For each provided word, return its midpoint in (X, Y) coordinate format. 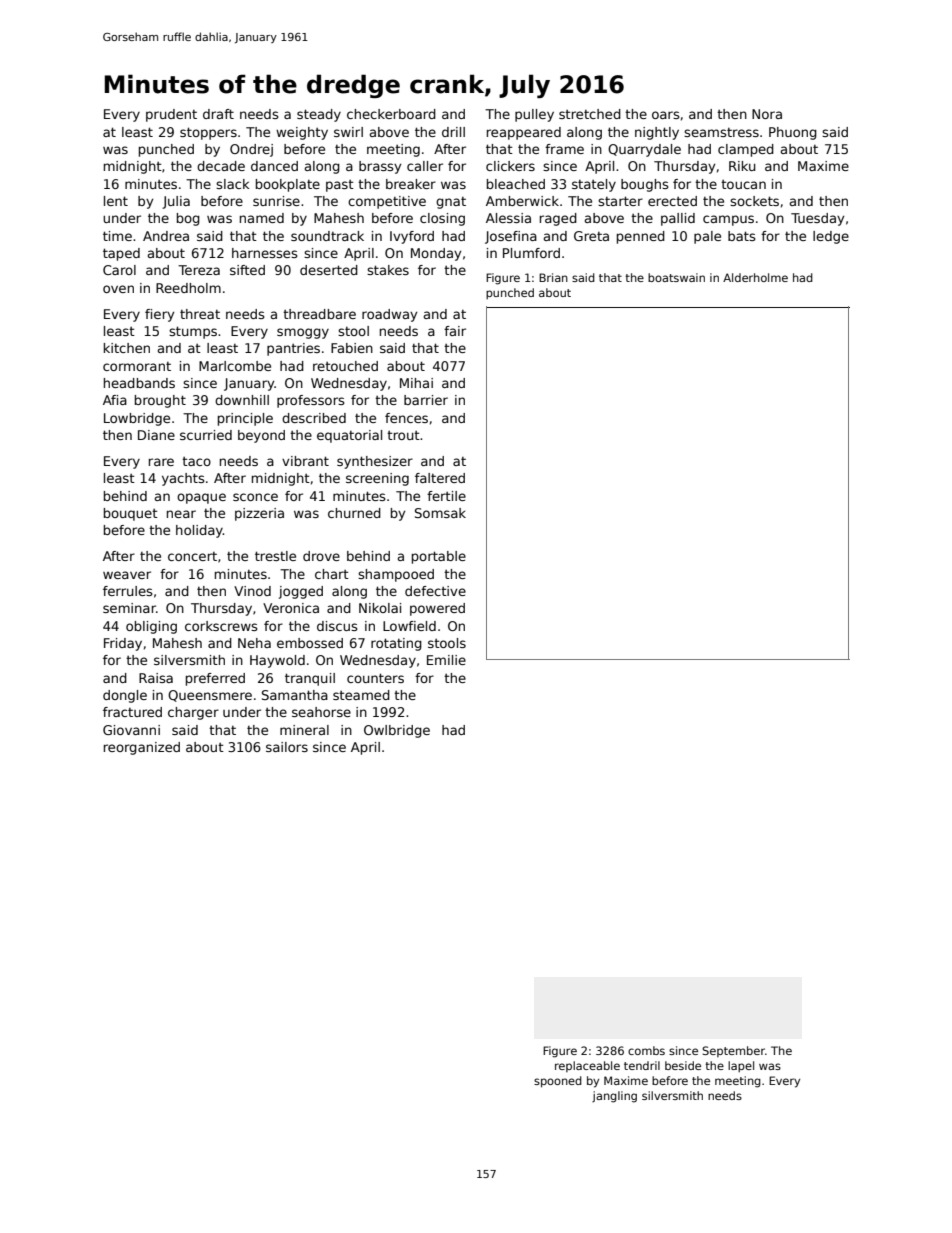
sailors (287, 747)
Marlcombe (235, 366)
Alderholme (755, 277)
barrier (426, 400)
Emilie (446, 660)
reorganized (142, 748)
